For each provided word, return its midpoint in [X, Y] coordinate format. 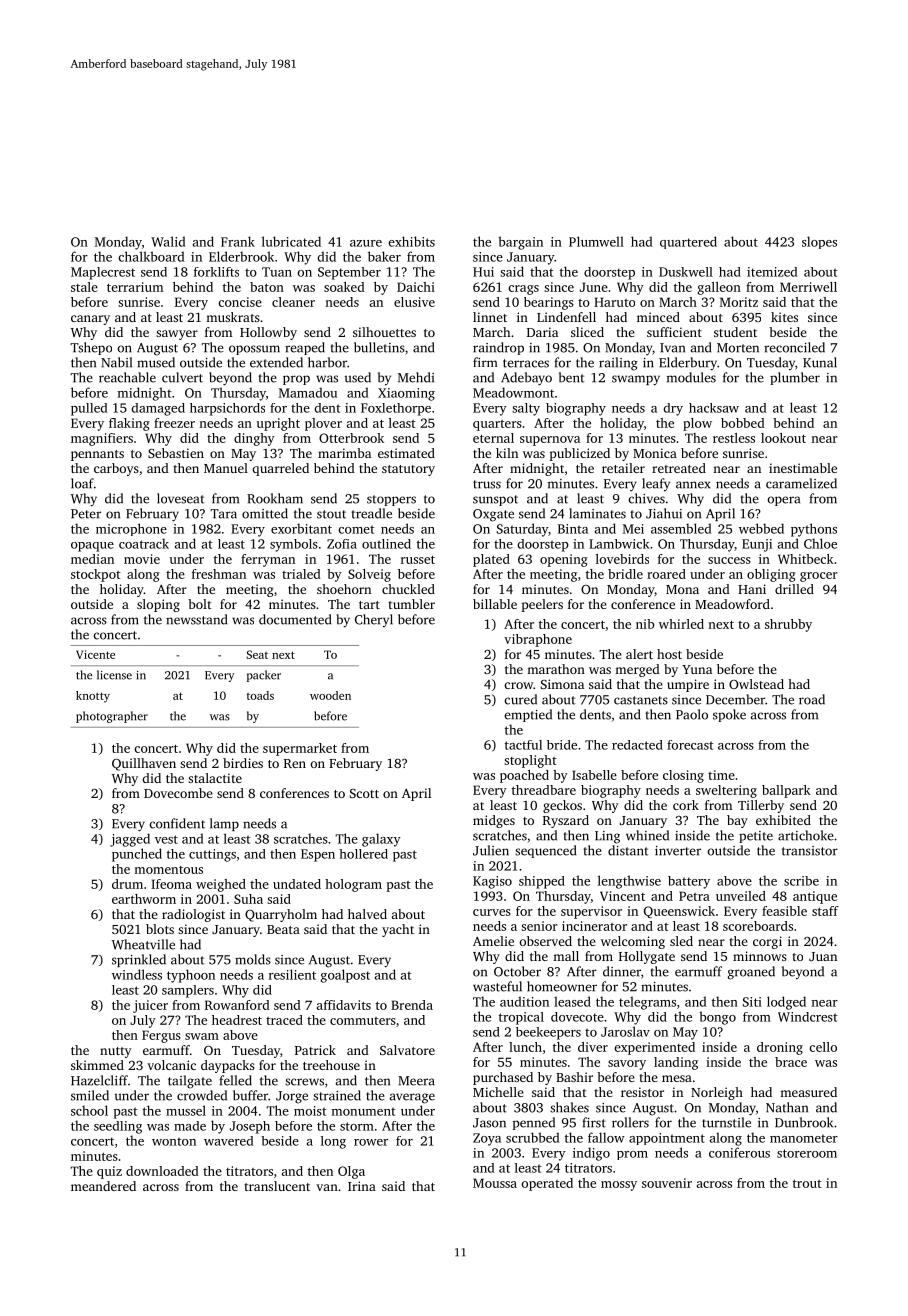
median [92, 559]
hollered [363, 854]
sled [681, 941]
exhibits [411, 241]
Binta [573, 529]
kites [784, 317]
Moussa [495, 1183]
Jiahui [664, 513]
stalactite [215, 778]
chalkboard [151, 256]
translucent [277, 1186]
